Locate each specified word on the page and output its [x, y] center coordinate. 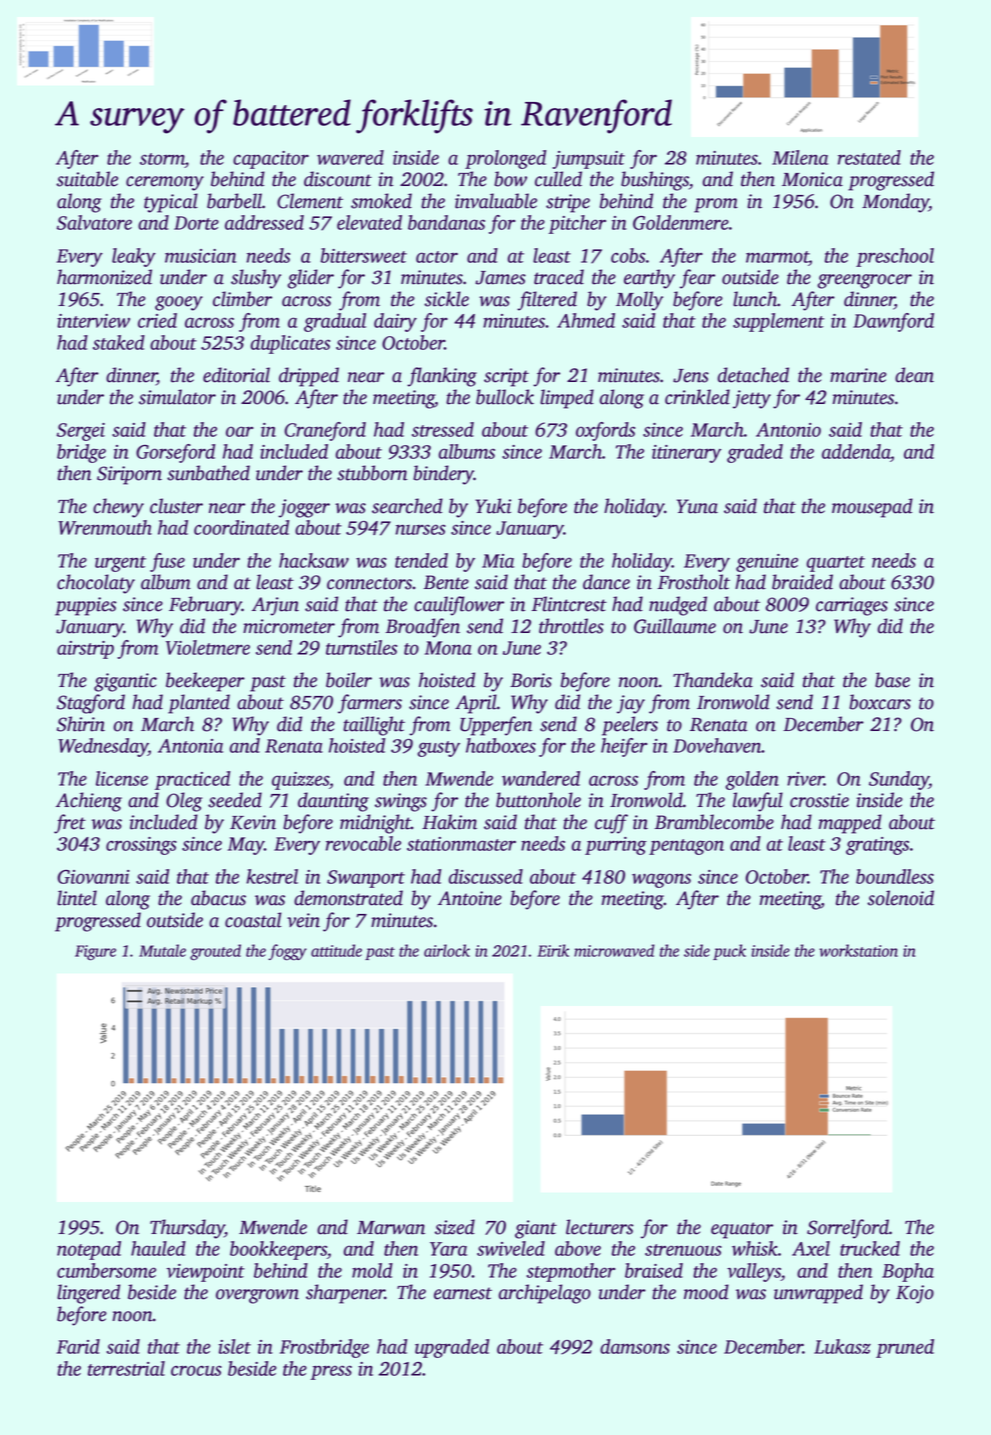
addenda [856, 451]
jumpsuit [588, 160]
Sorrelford [848, 1229]
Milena [800, 157]
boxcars [880, 702]
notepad [89, 1250]
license [122, 778]
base [892, 680]
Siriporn [129, 475]
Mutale [162, 950]
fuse [167, 562]
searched [407, 506]
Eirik [553, 950]
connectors [369, 583]
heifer [624, 747]
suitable [87, 179]
